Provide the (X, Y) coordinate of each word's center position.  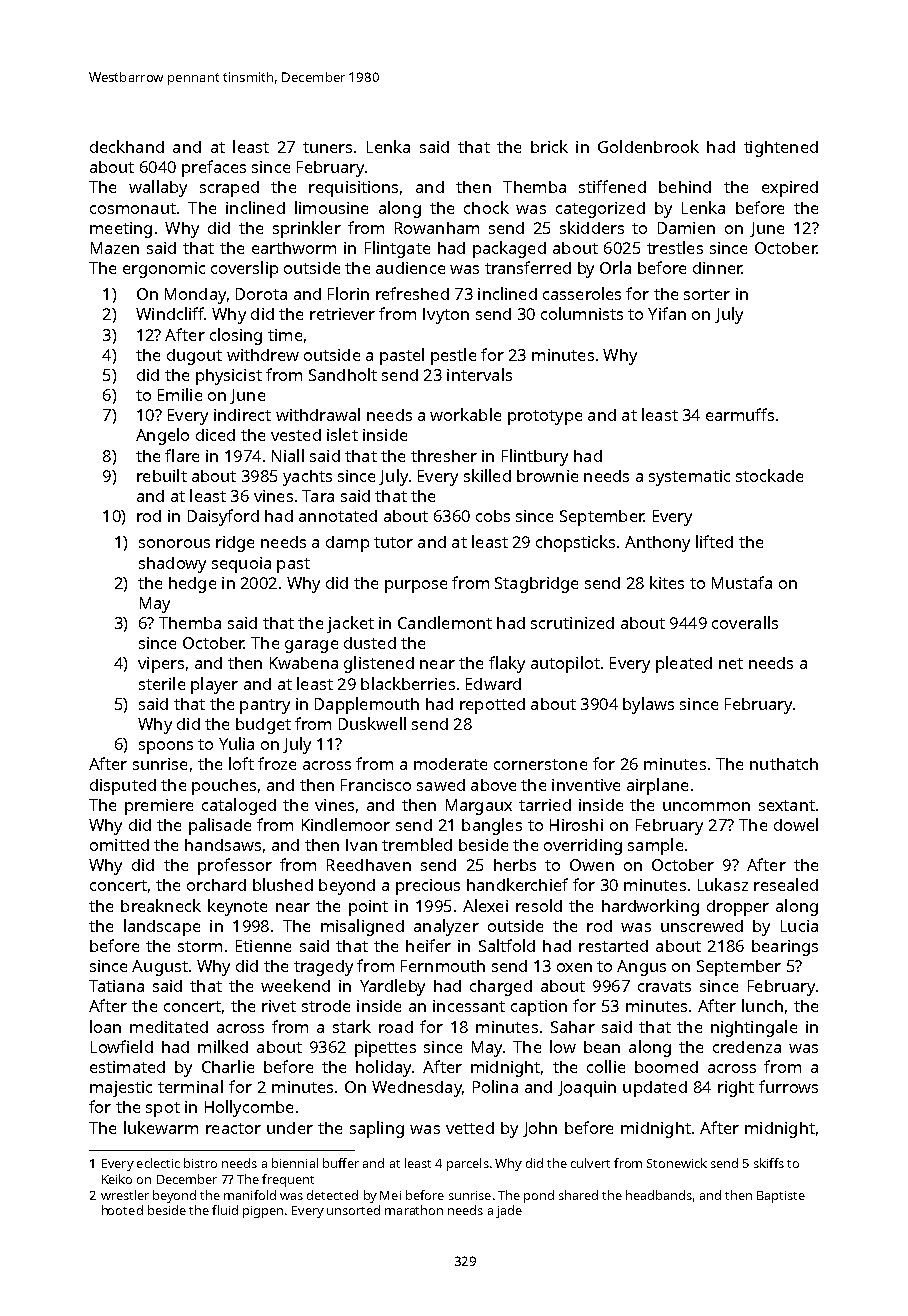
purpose (416, 586)
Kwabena (304, 663)
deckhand (127, 146)
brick (549, 146)
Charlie (228, 1066)
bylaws (648, 705)
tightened (781, 149)
